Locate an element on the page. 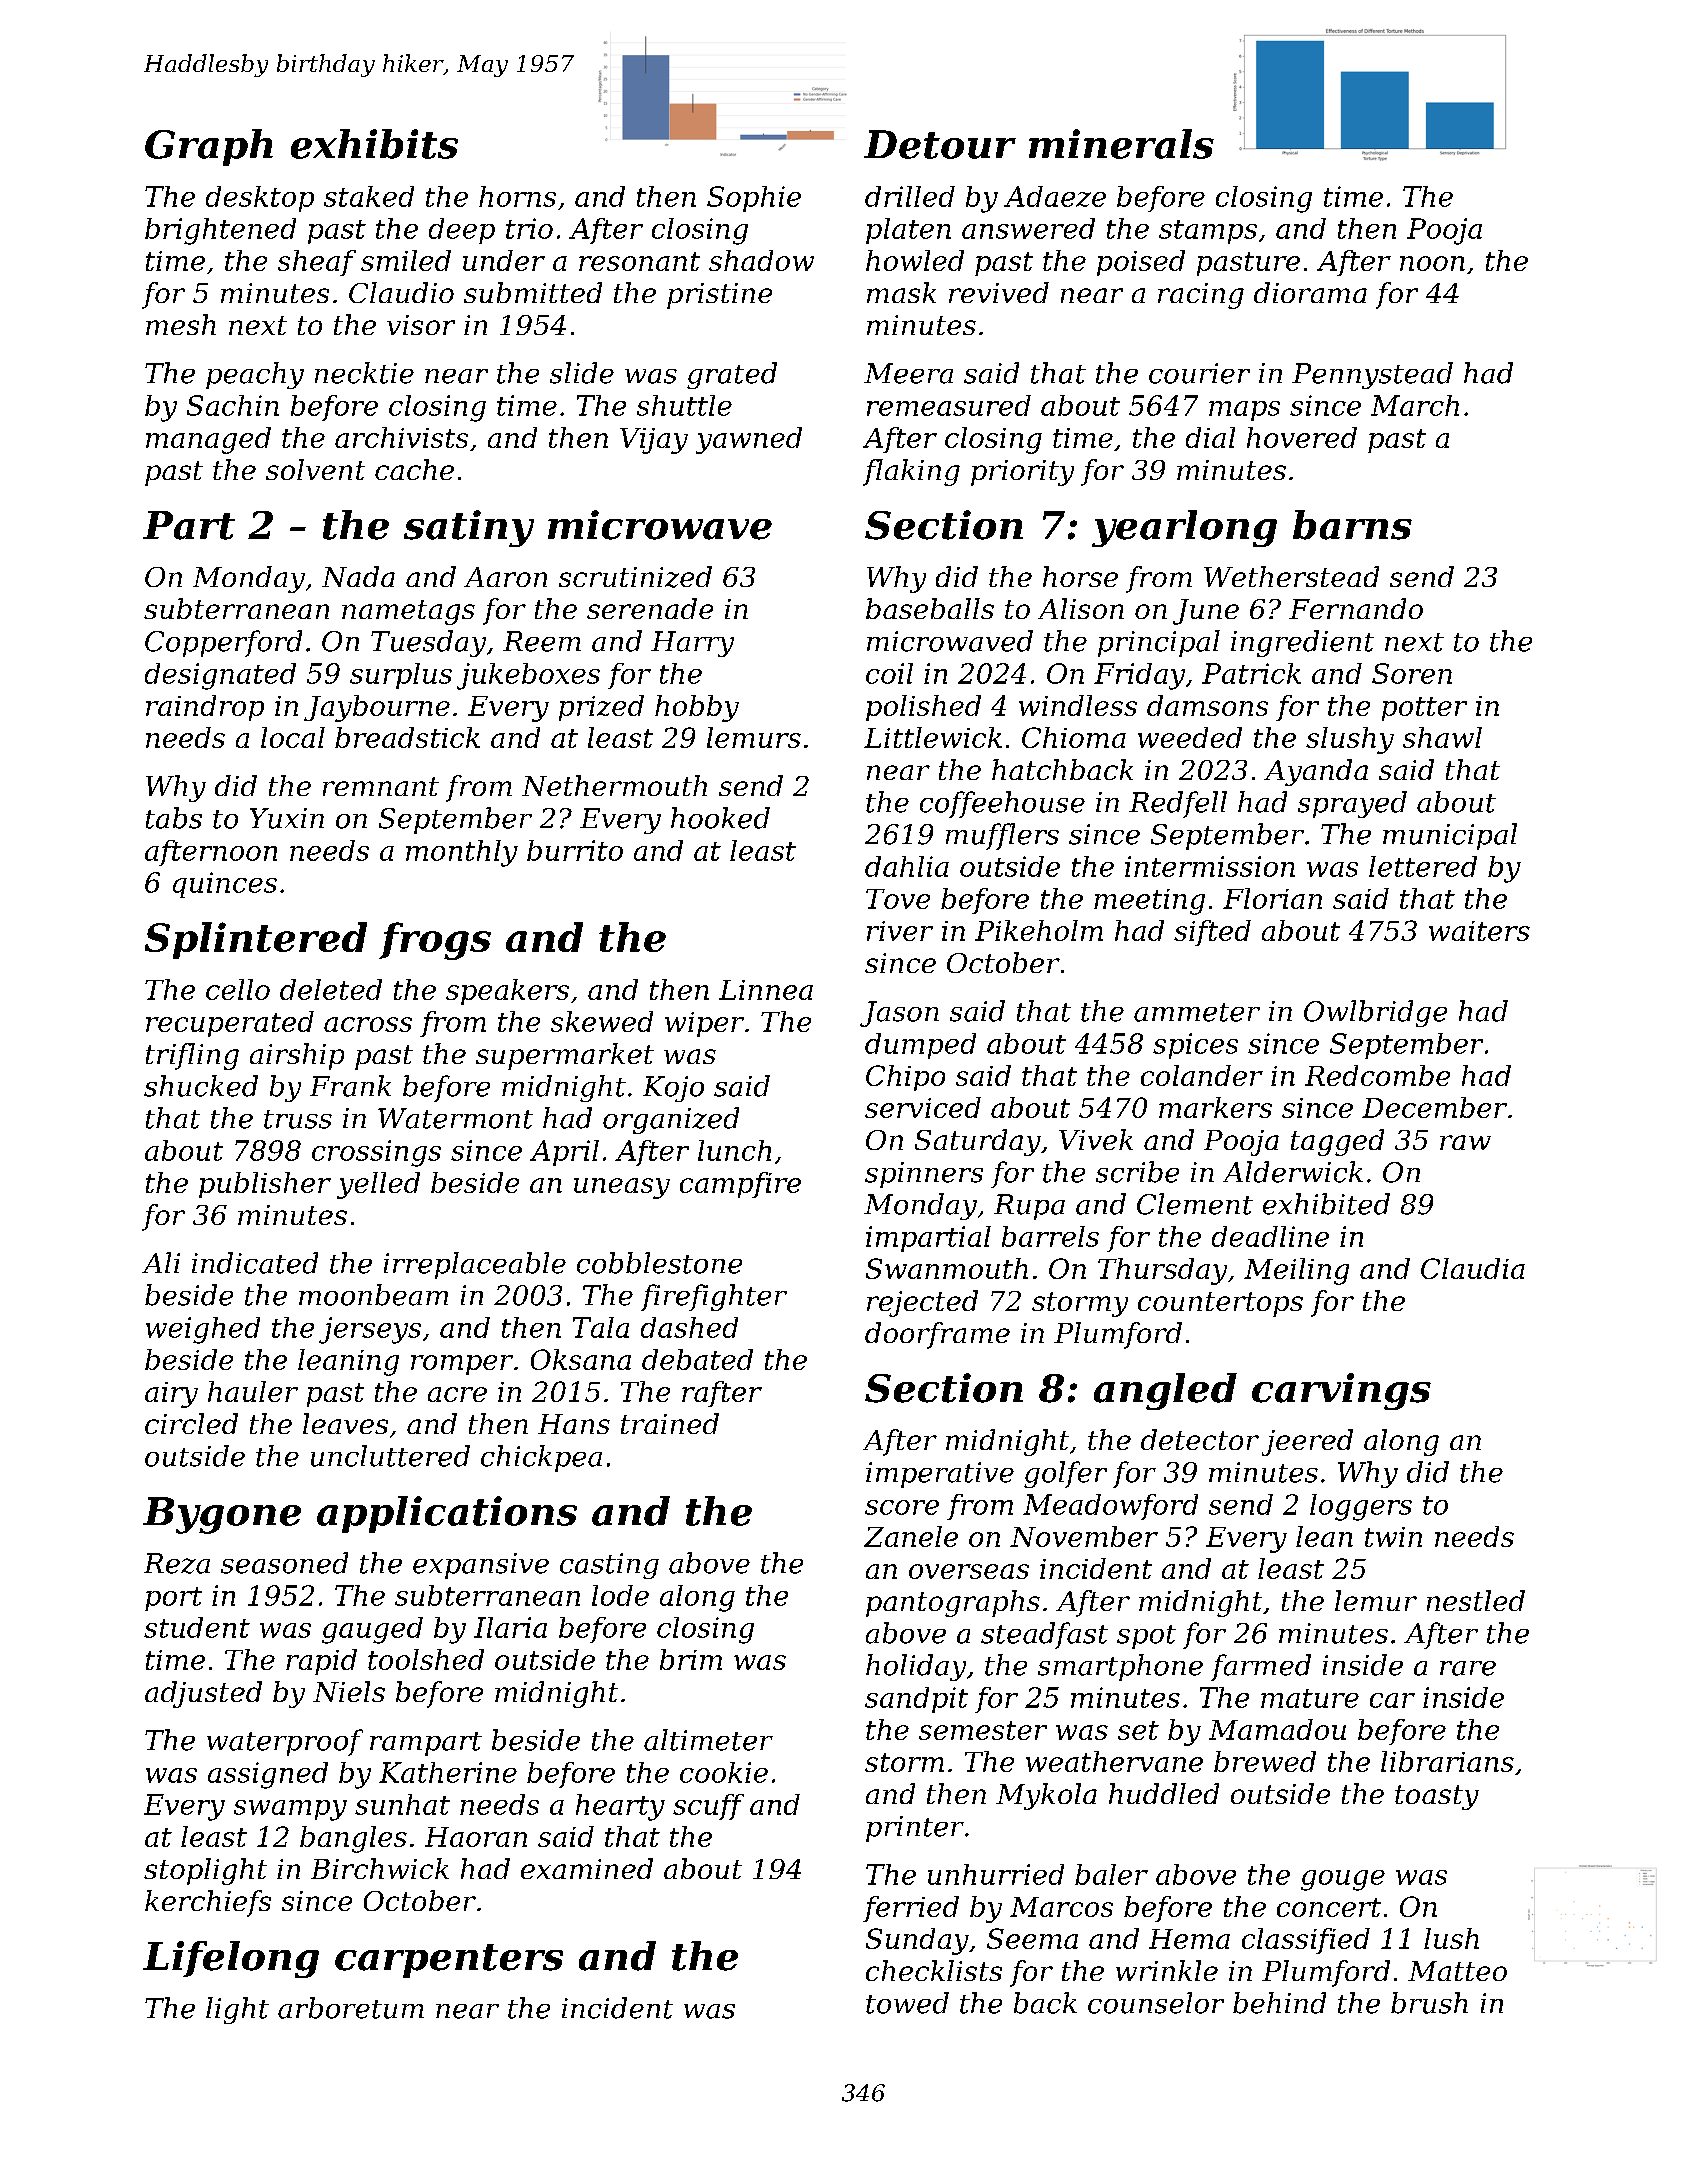 The width and height of the document is (1683, 2178). weeded is located at coordinates (1190, 737).
